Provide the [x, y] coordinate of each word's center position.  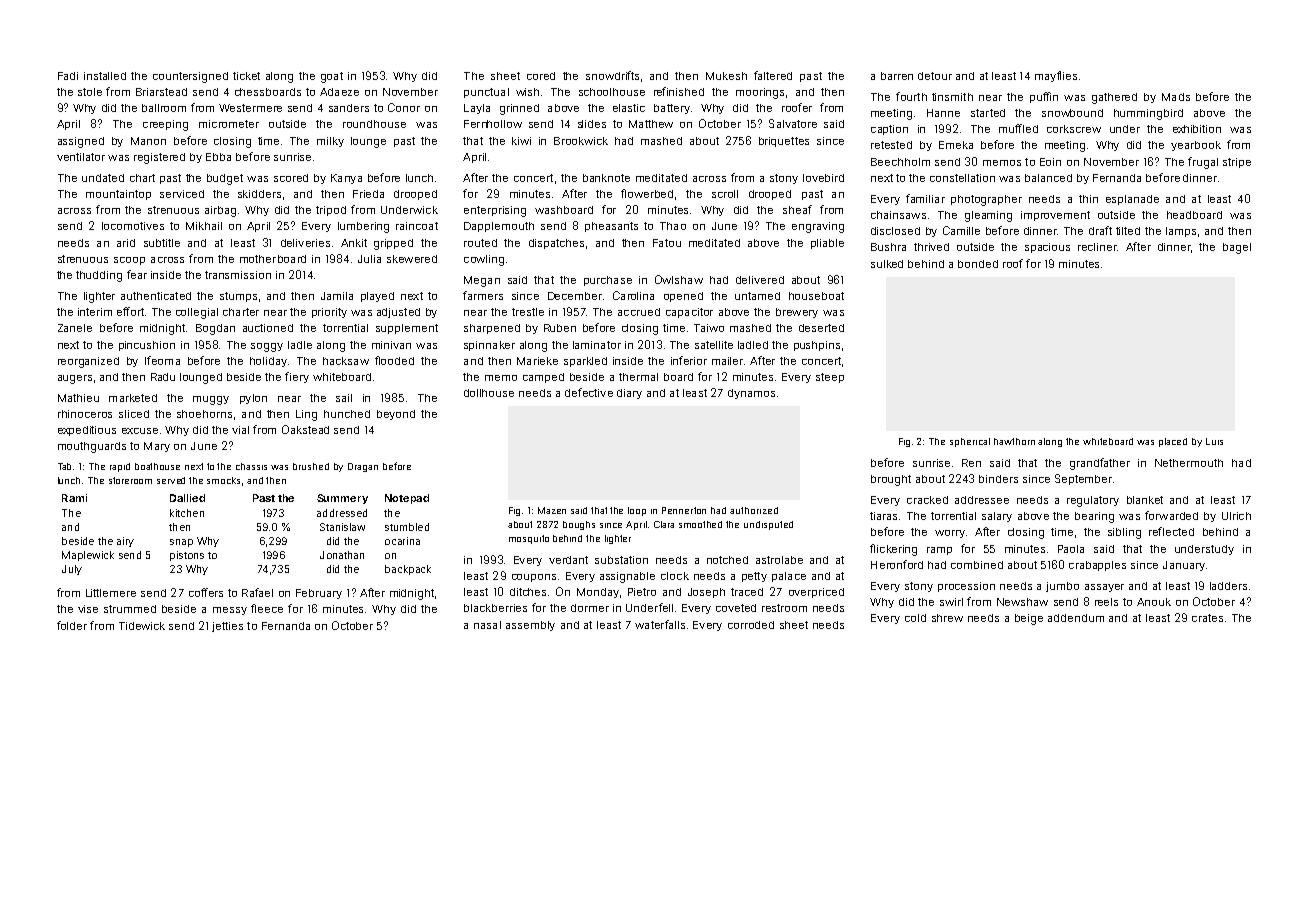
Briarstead [161, 92]
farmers [483, 295]
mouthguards [92, 447]
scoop [129, 261]
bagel [1237, 248]
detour [935, 76]
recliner [1097, 247]
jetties [227, 627]
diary [629, 394]
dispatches [556, 244]
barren [897, 76]
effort [130, 311]
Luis [1214, 441]
